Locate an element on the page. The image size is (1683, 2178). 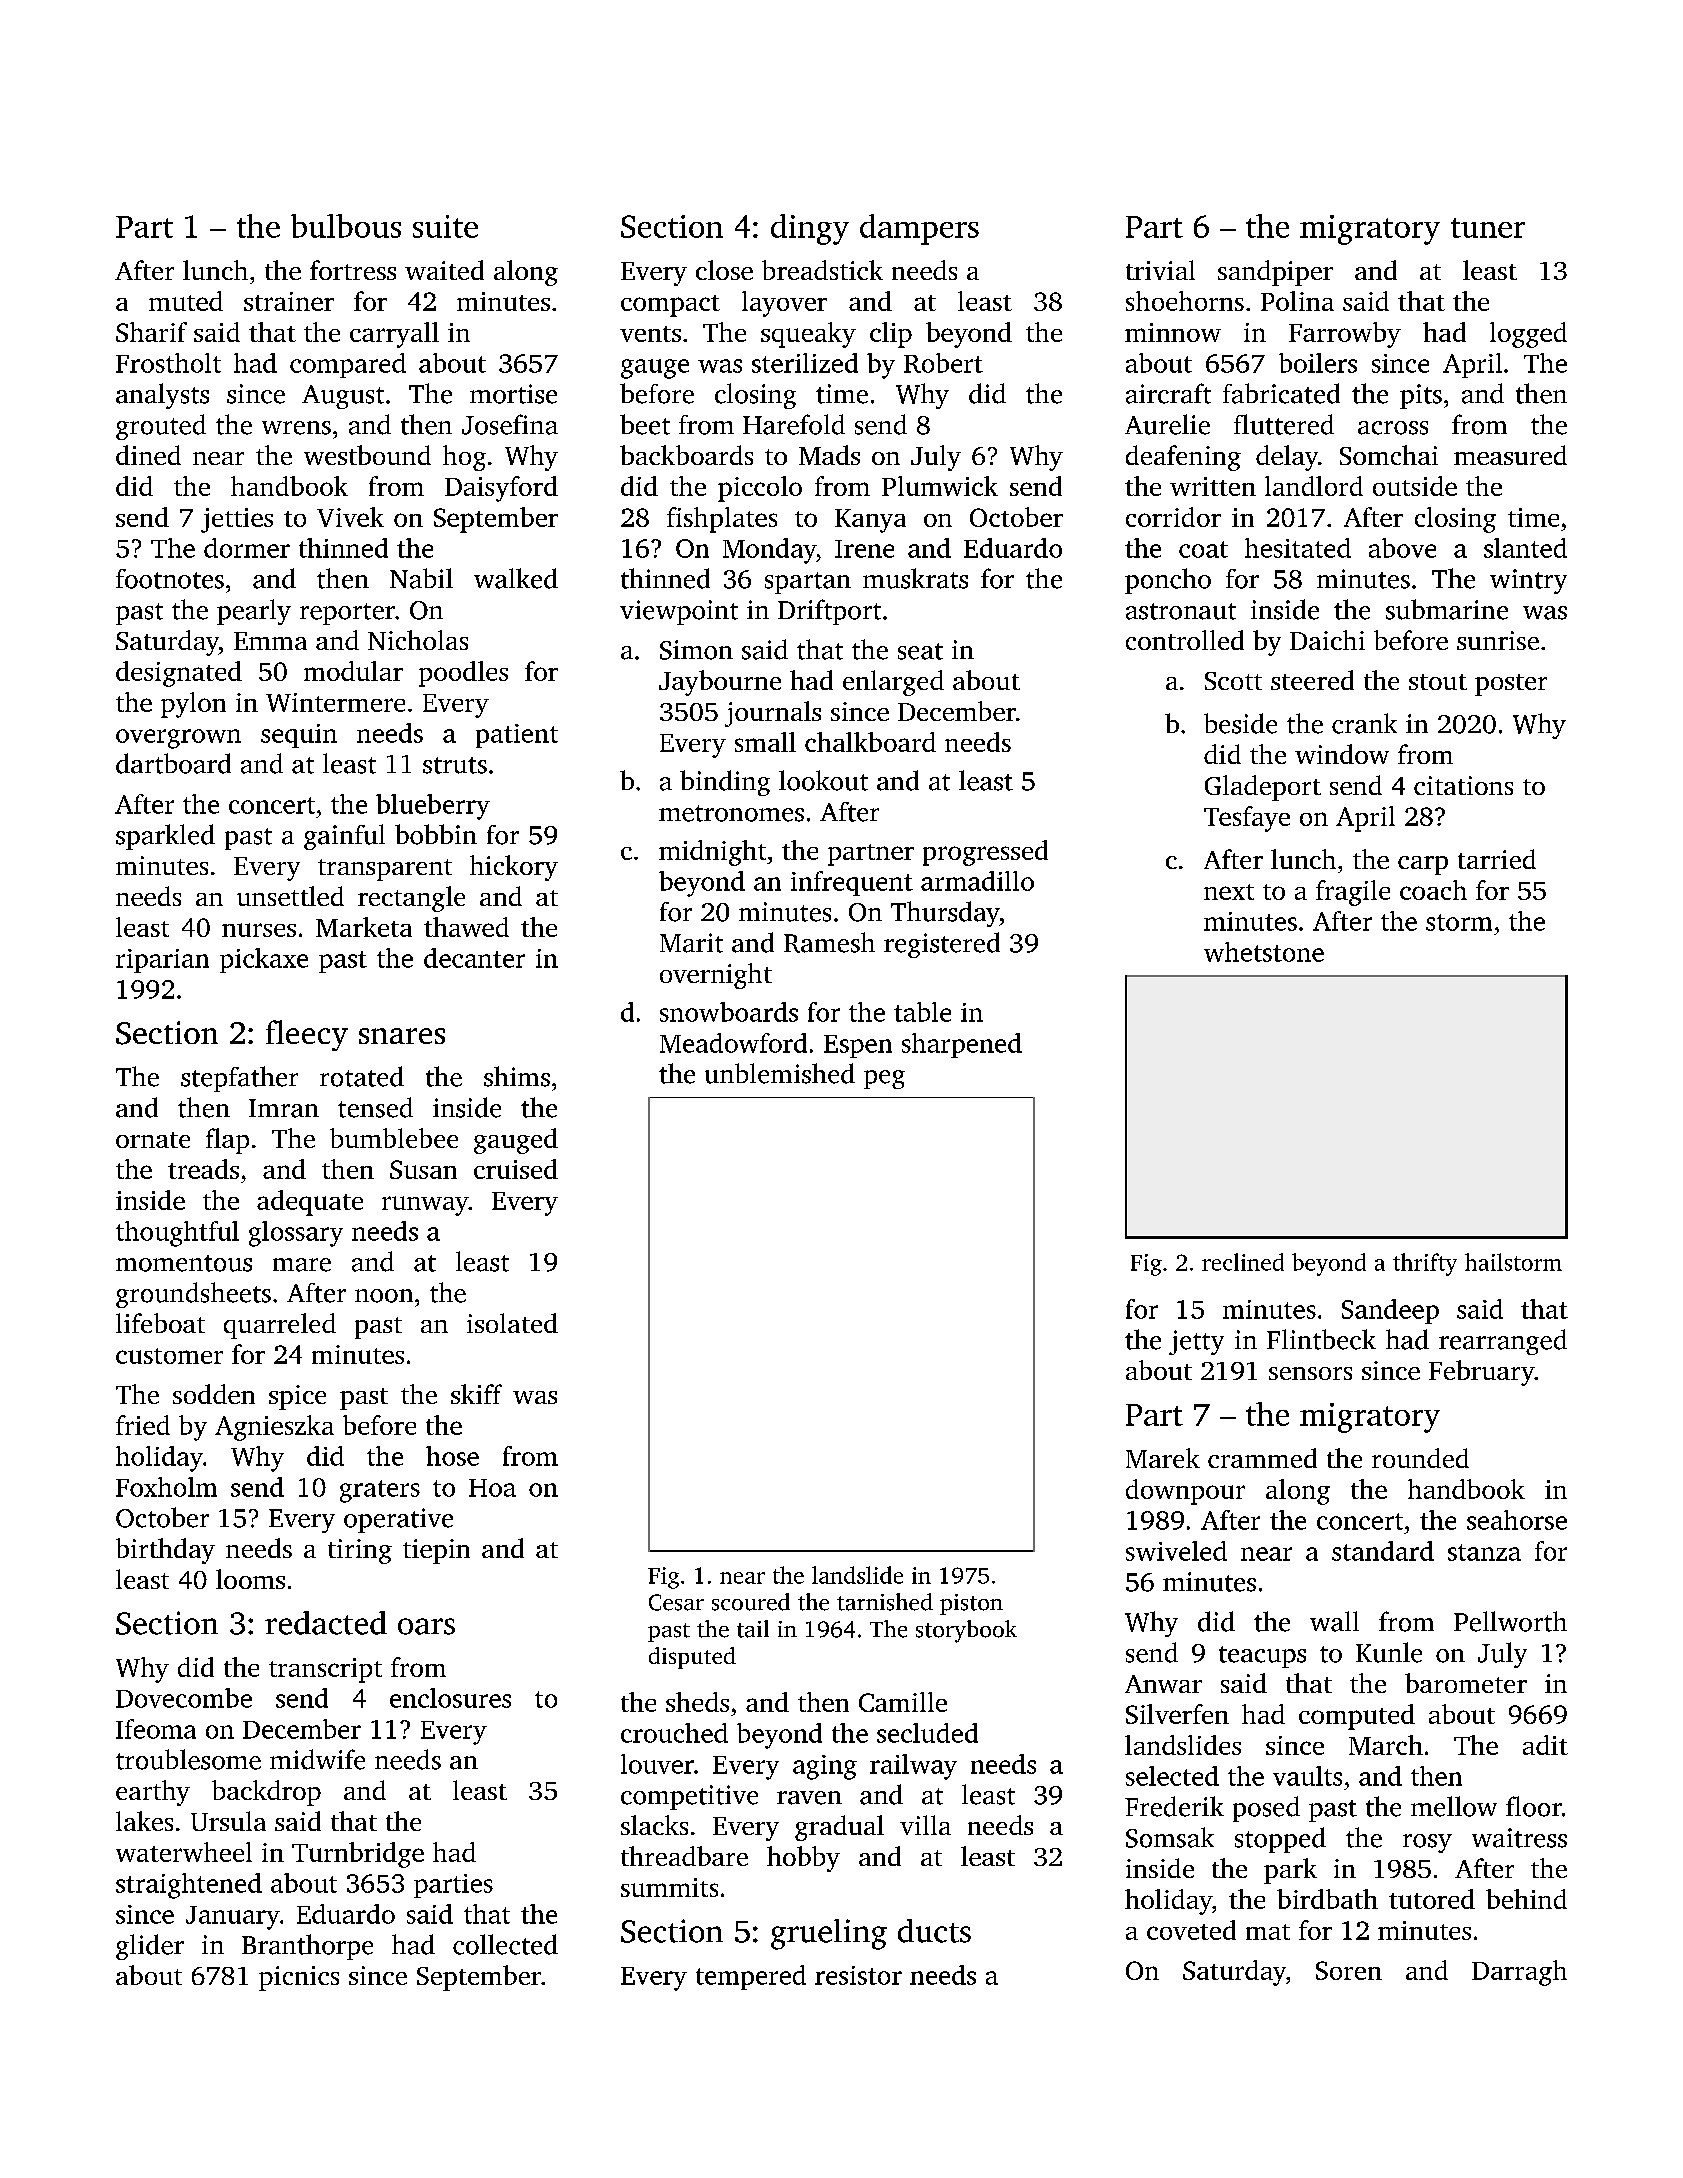
jetty is located at coordinates (1196, 1342).
